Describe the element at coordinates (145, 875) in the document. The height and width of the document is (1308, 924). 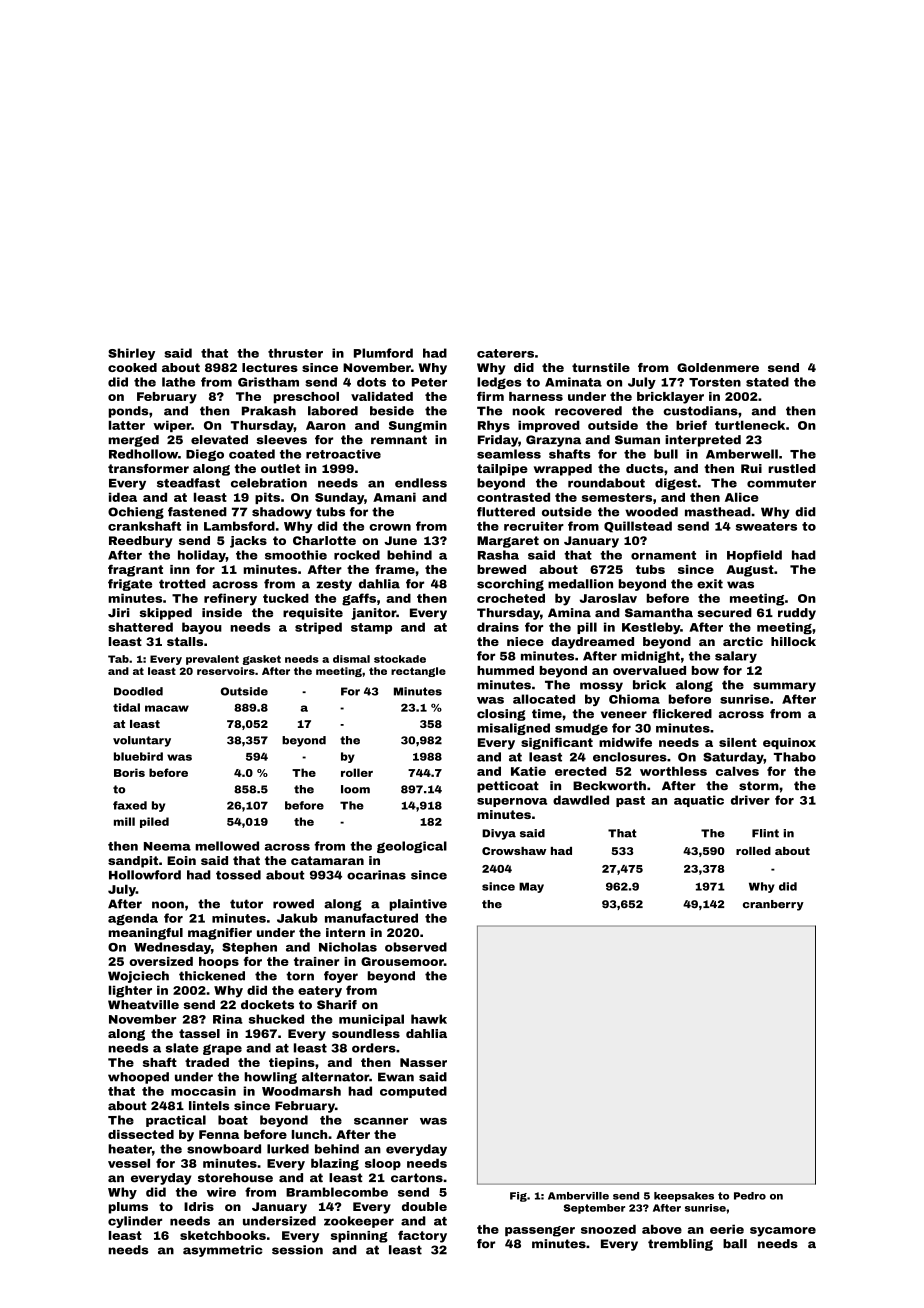
I see `Hollowford` at that location.
